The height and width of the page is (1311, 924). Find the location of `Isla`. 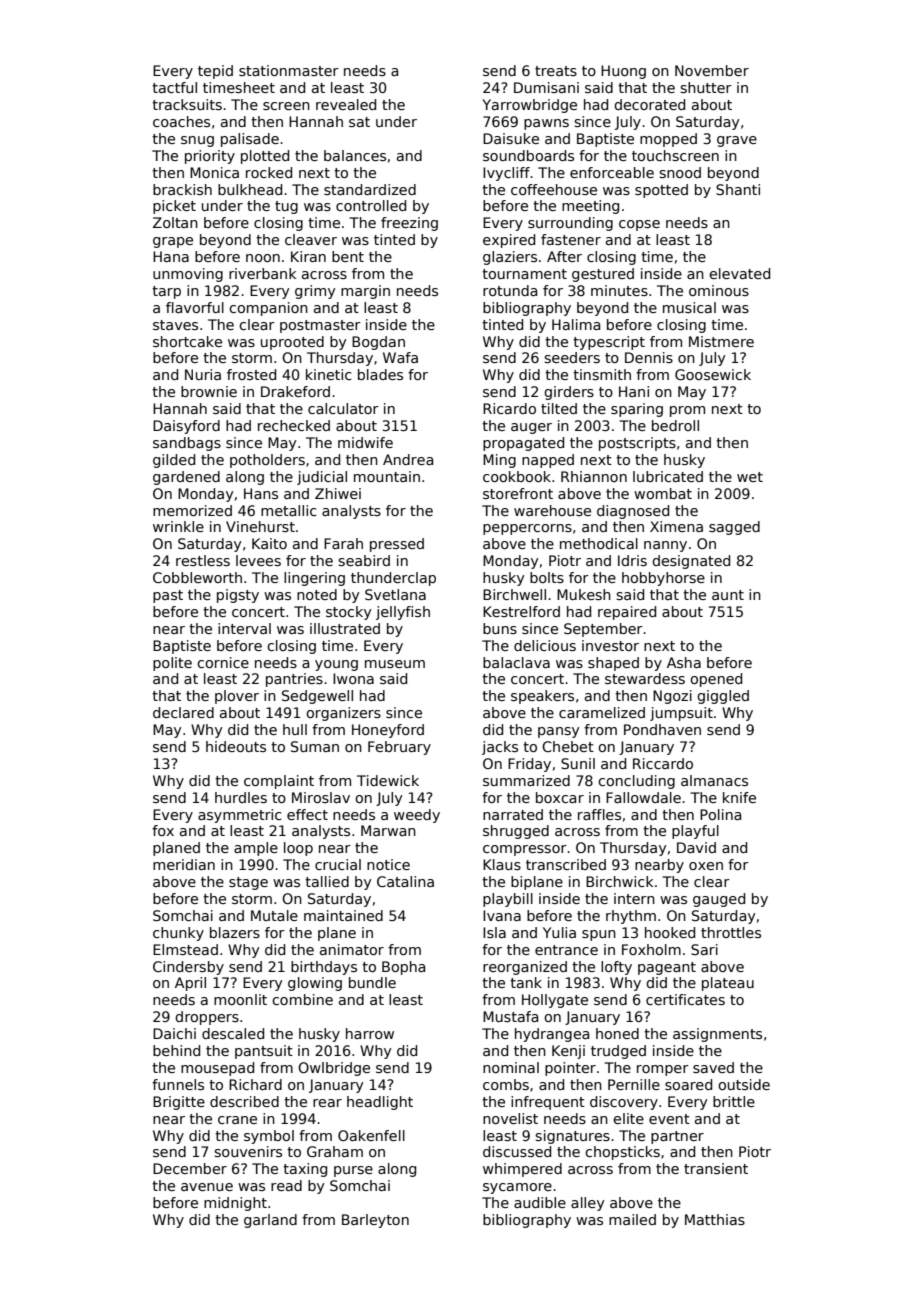

Isla is located at coordinates (494, 932).
